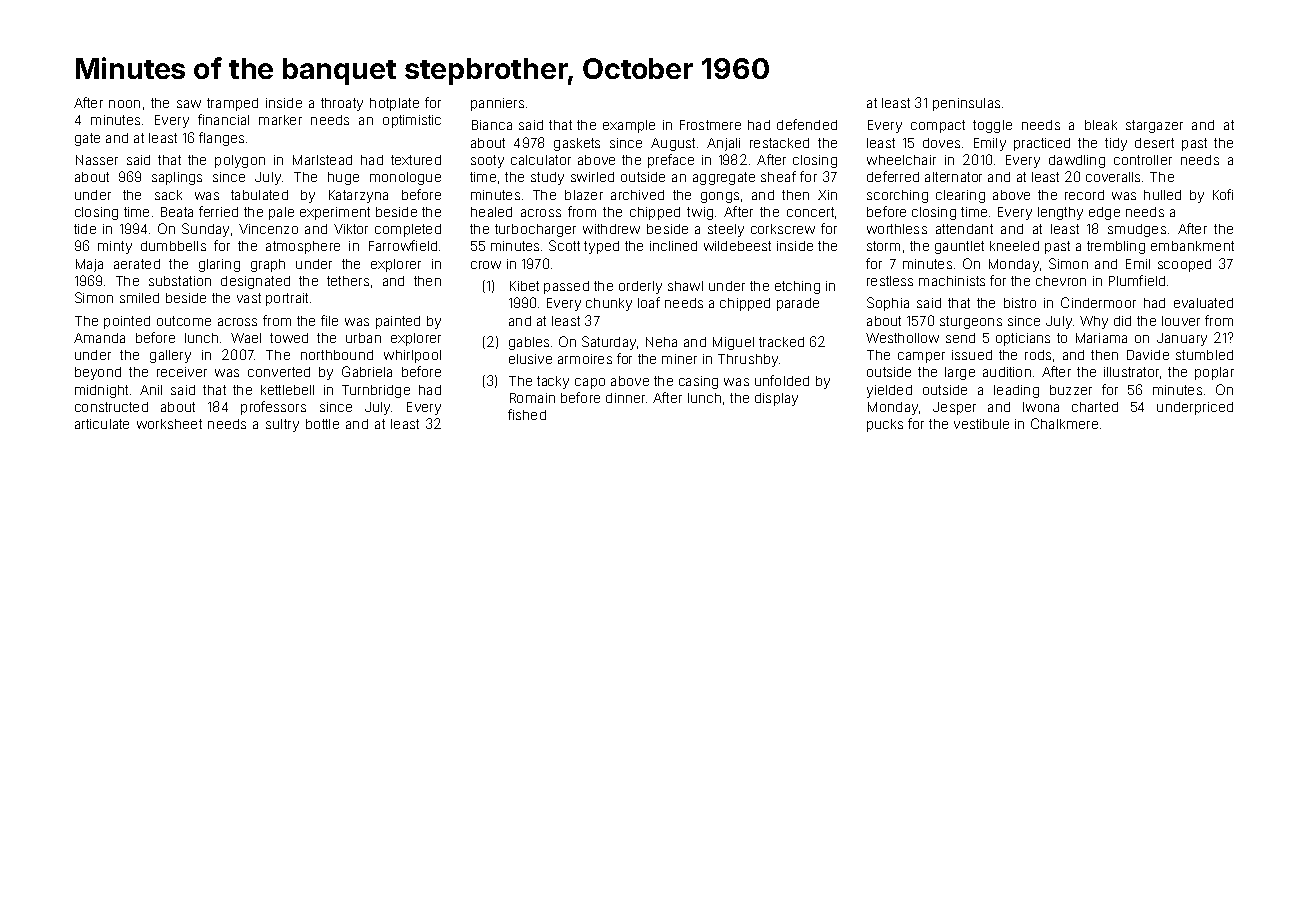 The image size is (1308, 924). What do you see at coordinates (1137, 230) in the screenshot?
I see `smudges` at bounding box center [1137, 230].
